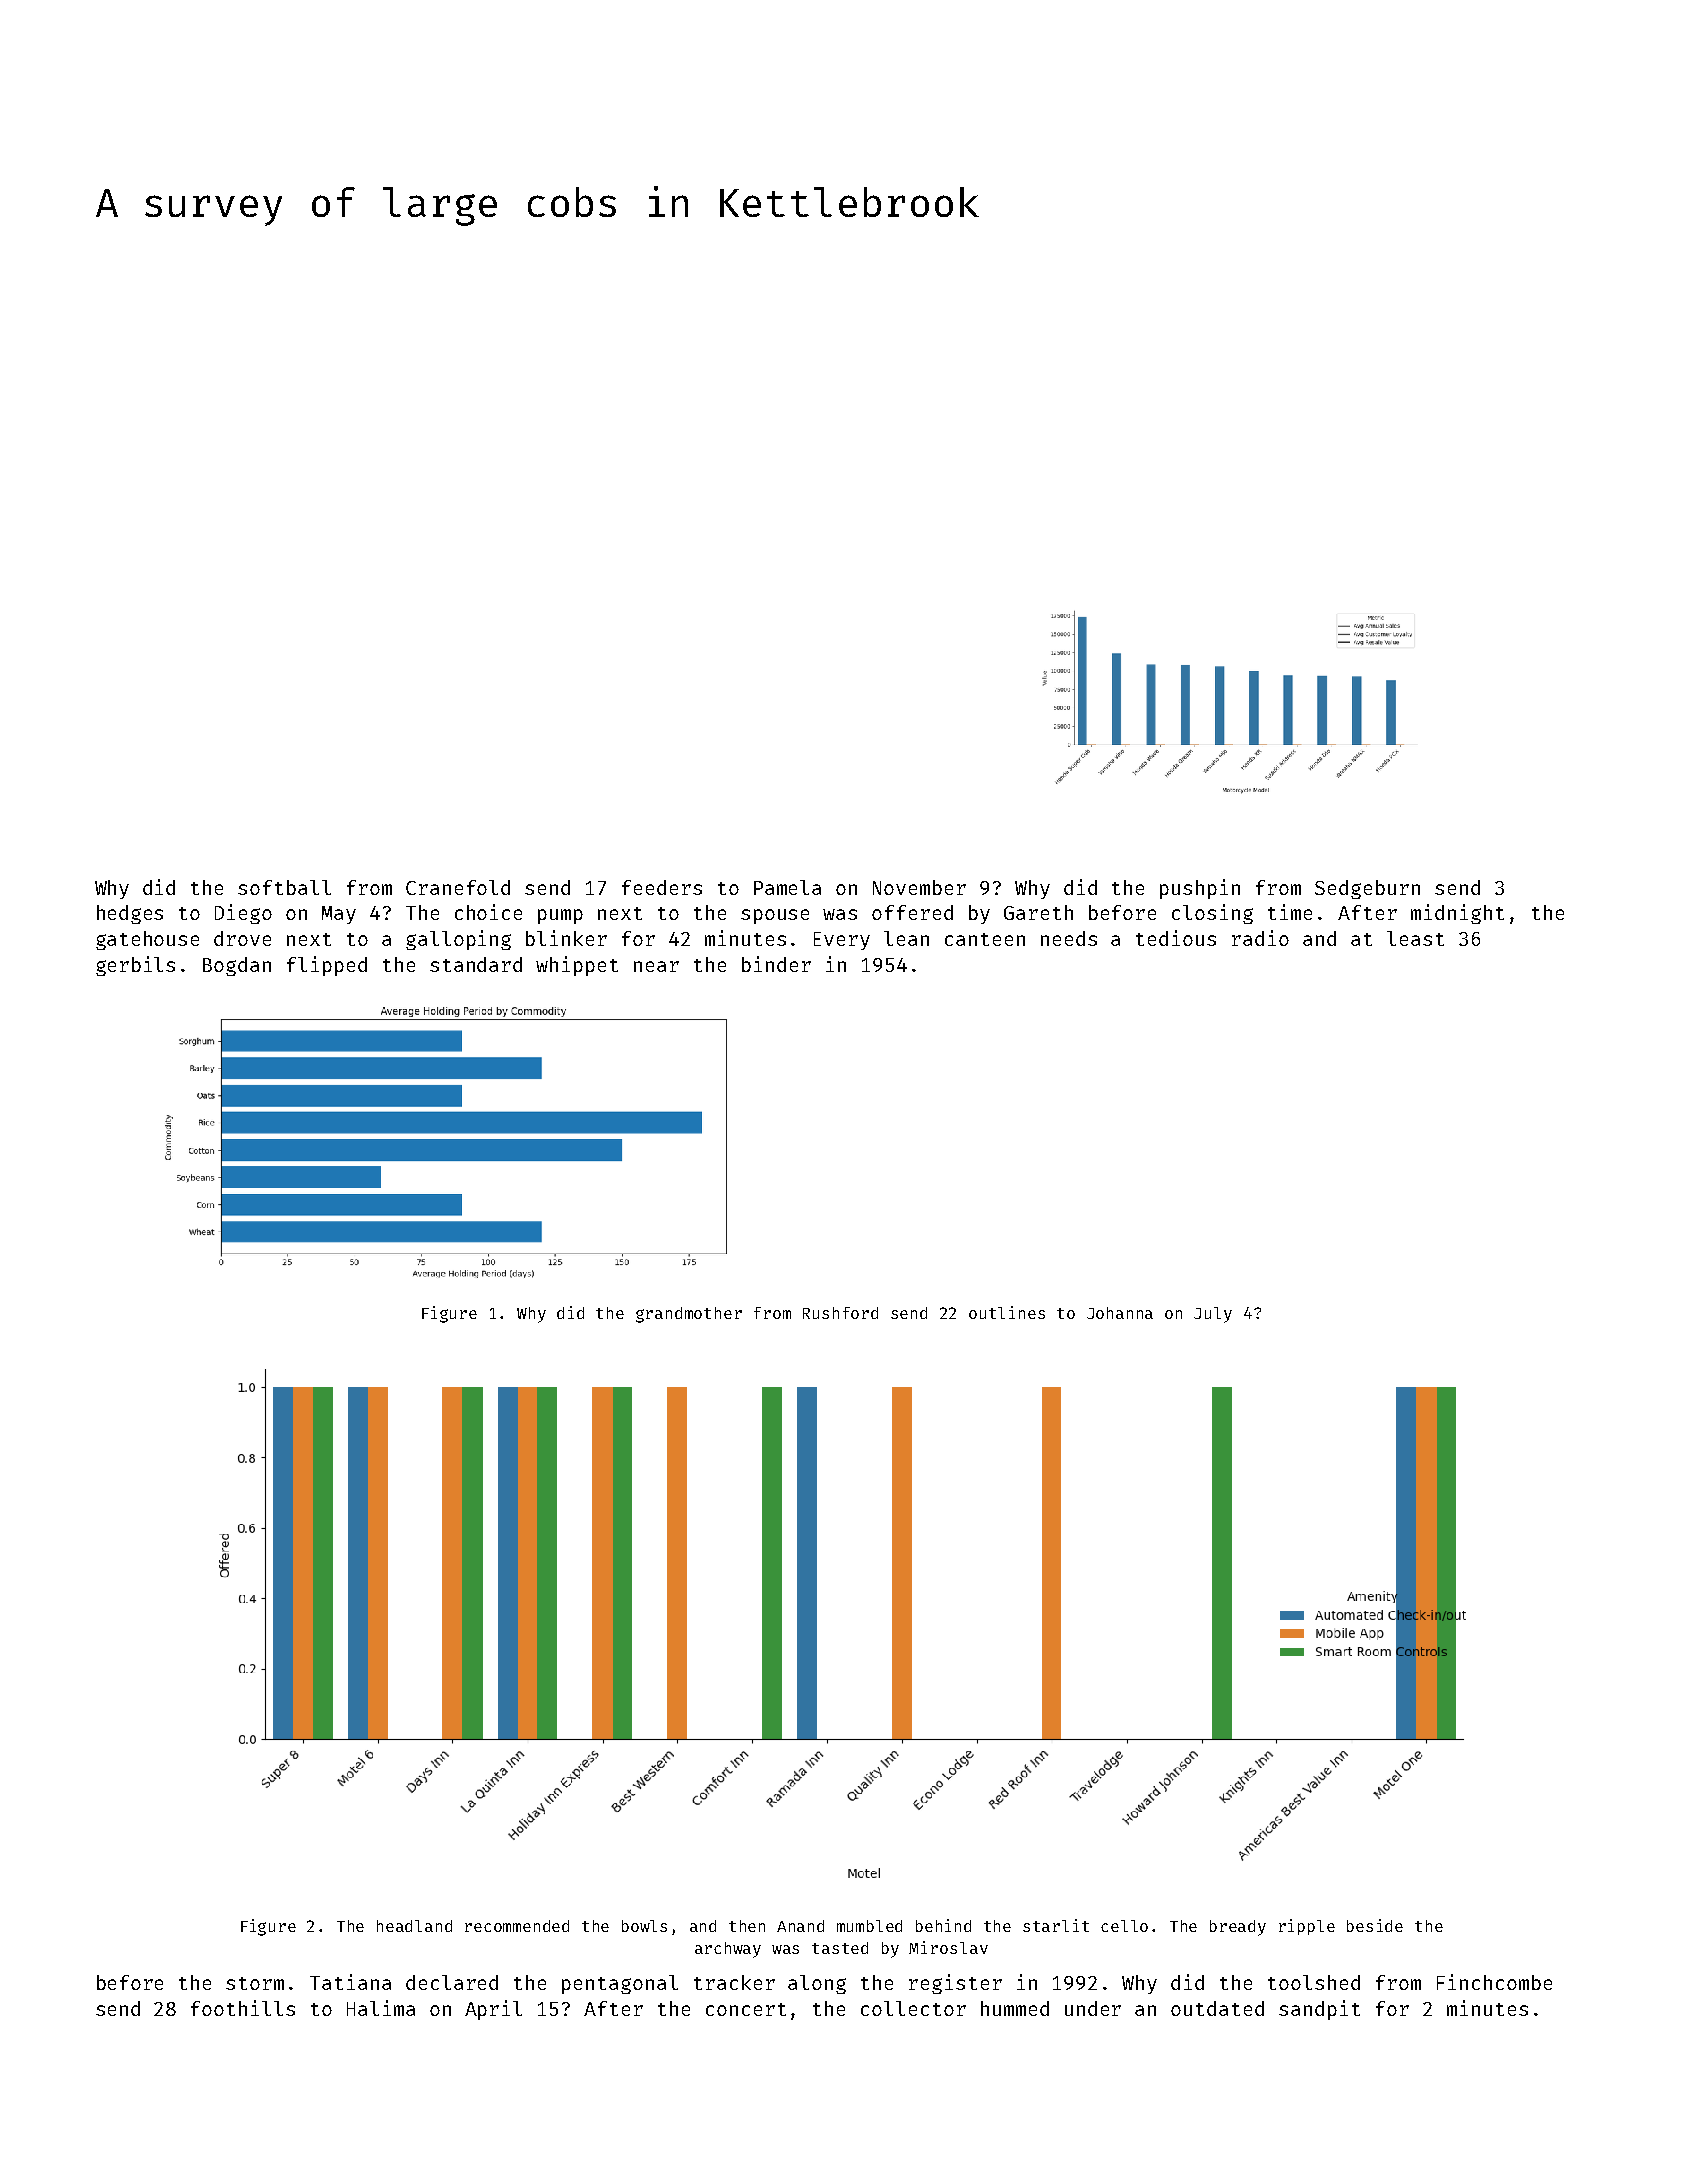 The image size is (1683, 2178). What do you see at coordinates (913, 2008) in the screenshot?
I see `collector` at bounding box center [913, 2008].
